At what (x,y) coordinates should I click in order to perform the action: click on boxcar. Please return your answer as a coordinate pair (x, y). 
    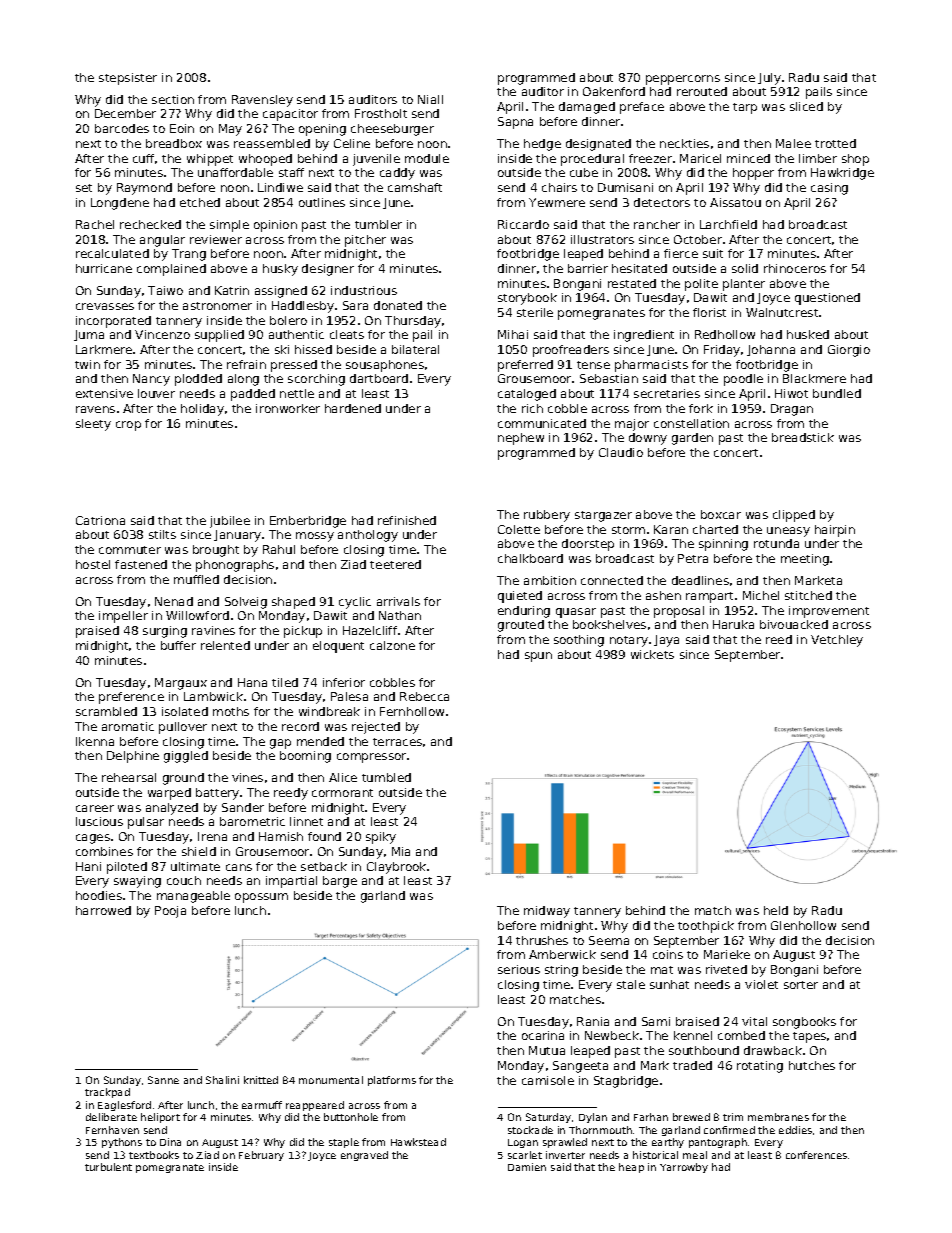
    Looking at the image, I should click on (721, 514).
